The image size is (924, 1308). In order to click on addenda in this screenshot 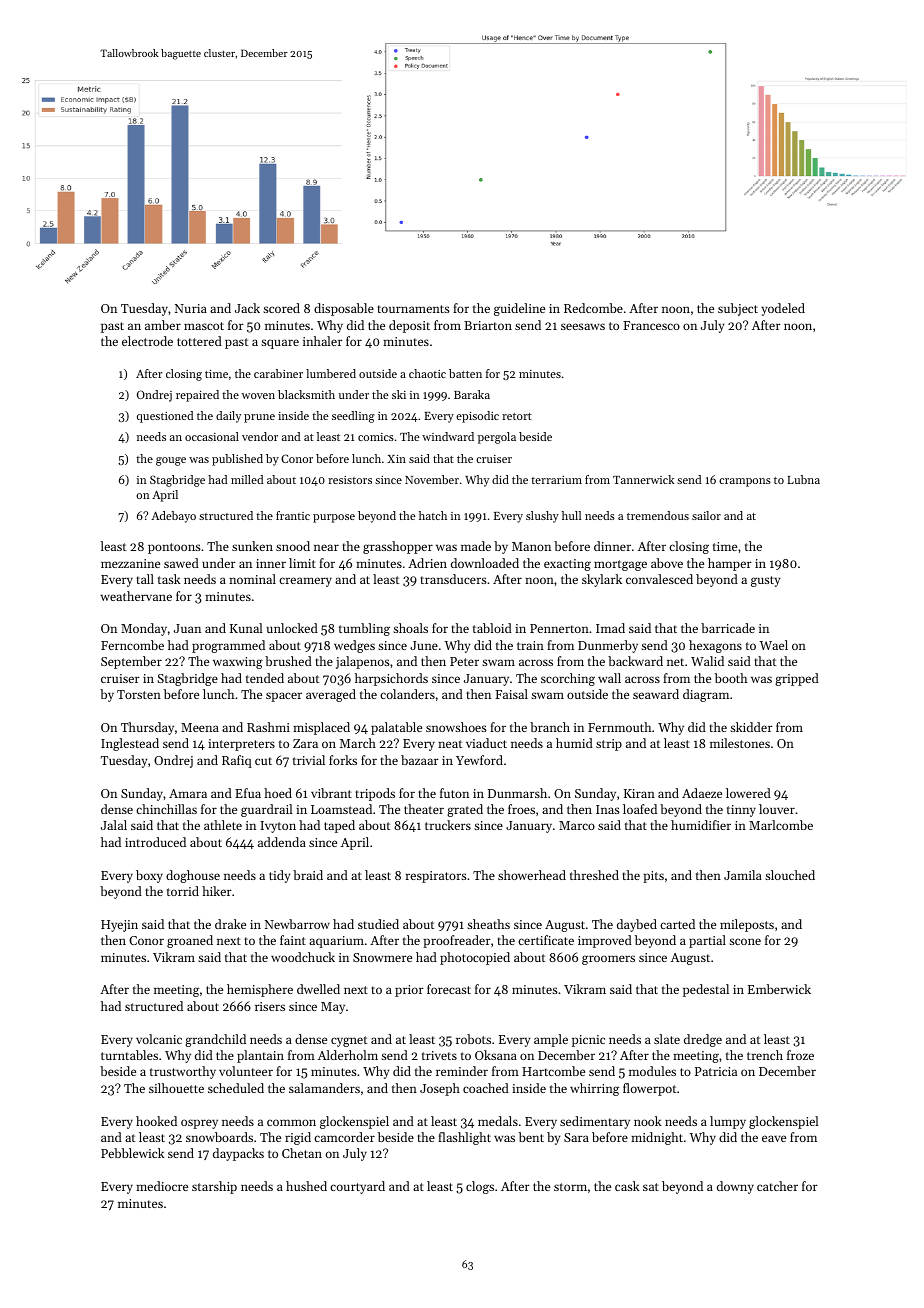, I will do `click(282, 842)`.
